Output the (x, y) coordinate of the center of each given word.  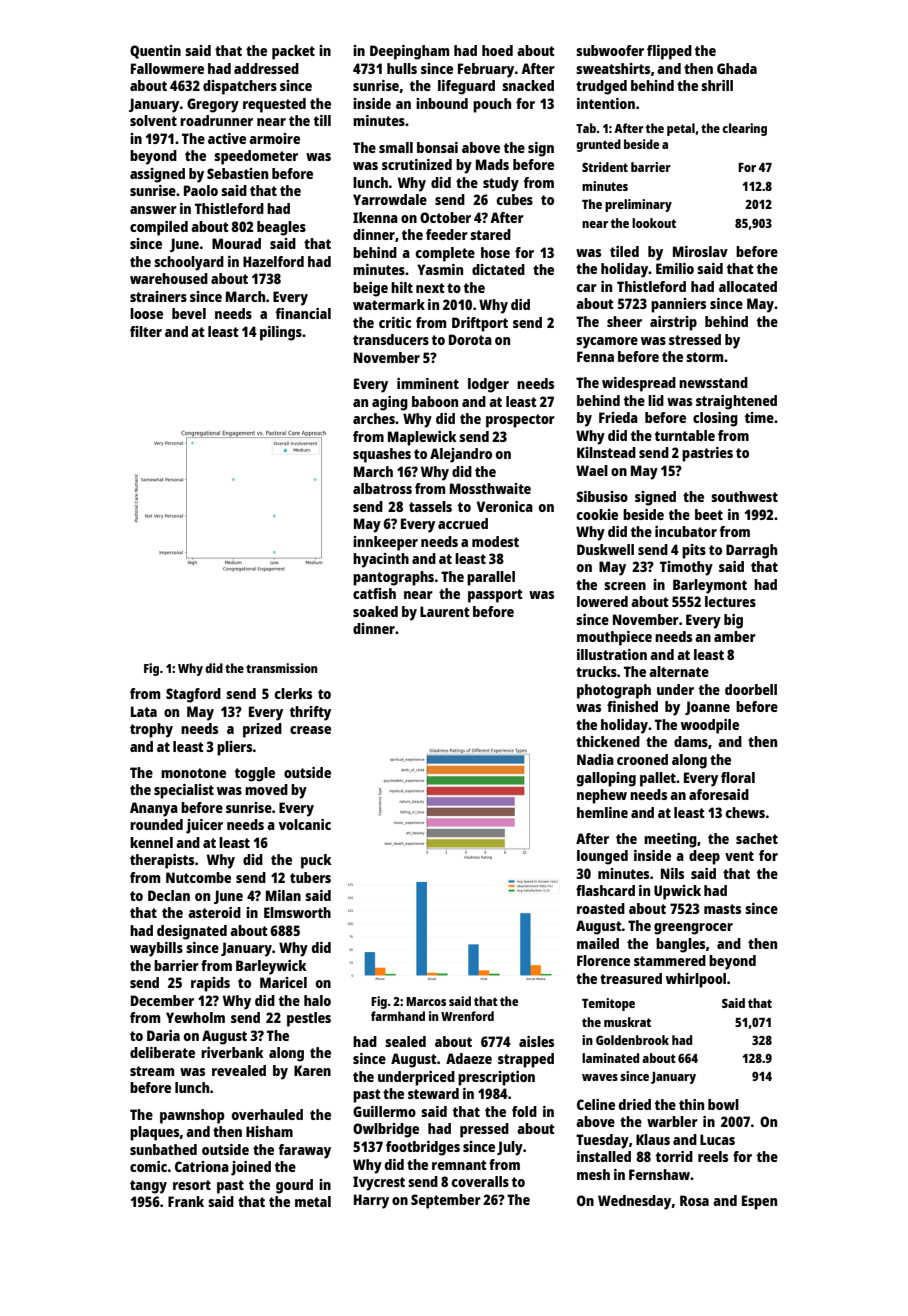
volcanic (305, 824)
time (759, 417)
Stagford (193, 695)
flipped (669, 52)
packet (293, 52)
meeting (670, 840)
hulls (402, 68)
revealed (239, 1070)
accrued (463, 523)
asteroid (214, 912)
